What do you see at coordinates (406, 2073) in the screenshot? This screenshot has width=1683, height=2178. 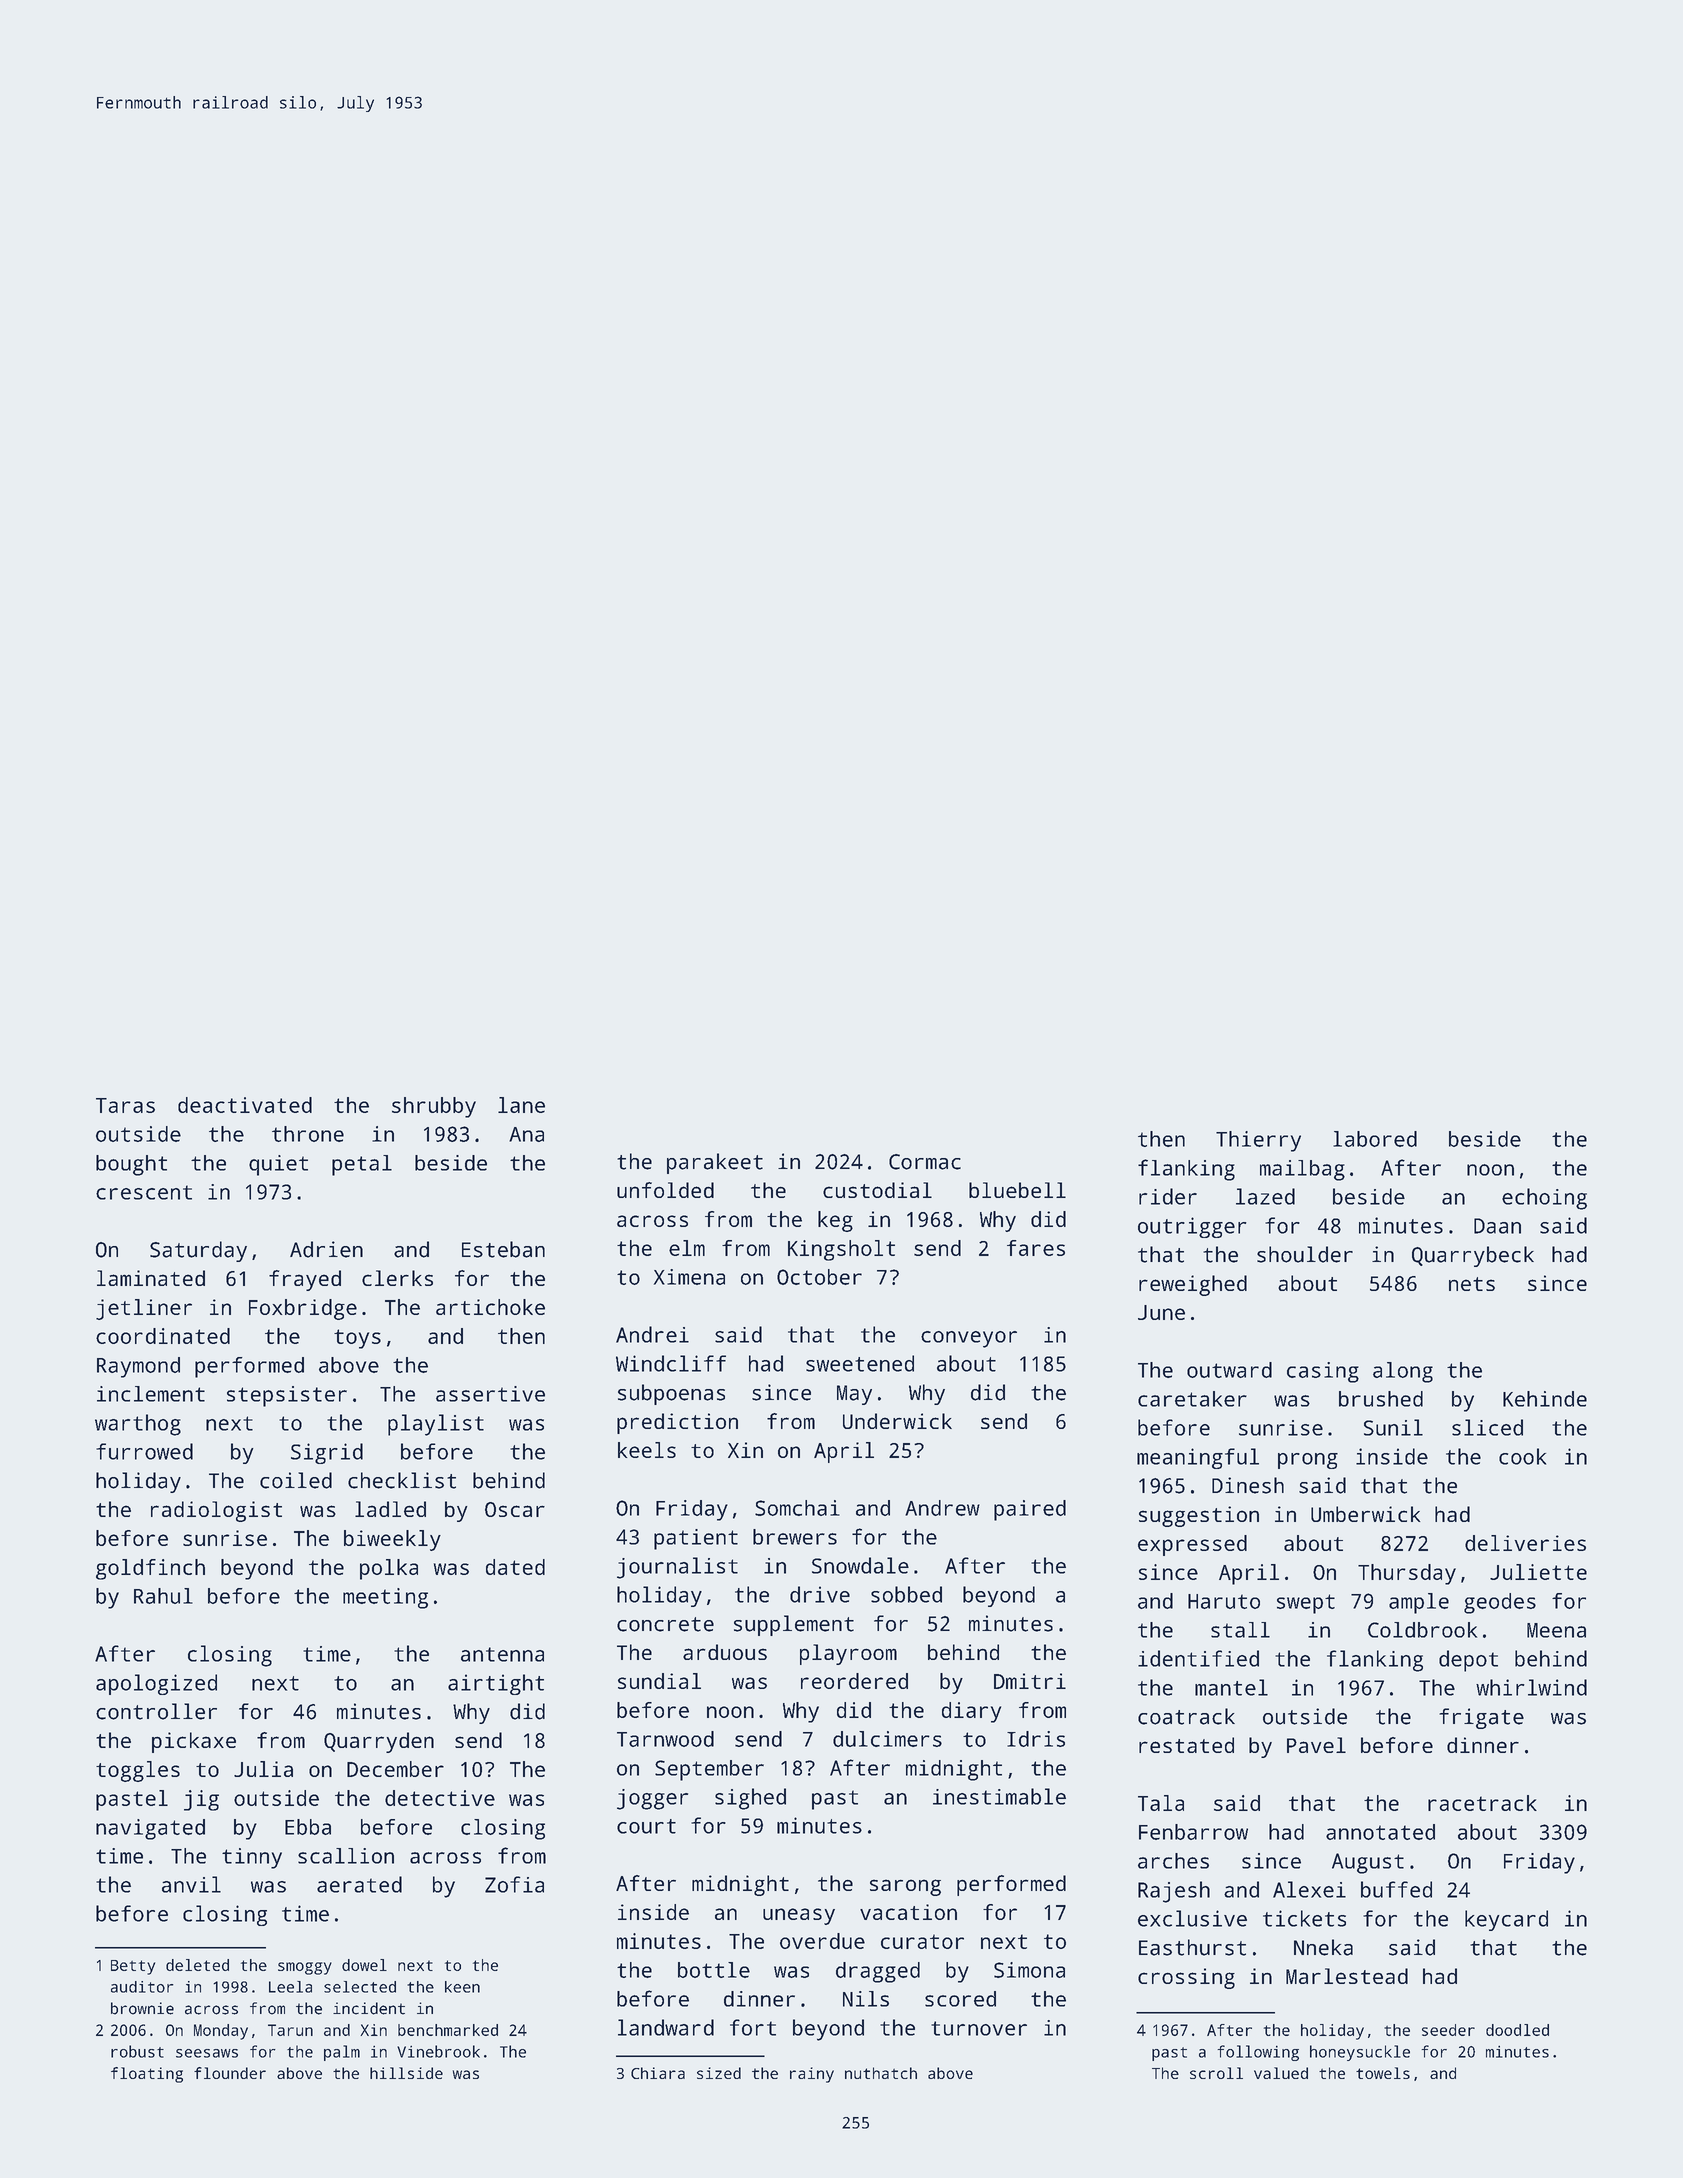 I see `hillside` at bounding box center [406, 2073].
